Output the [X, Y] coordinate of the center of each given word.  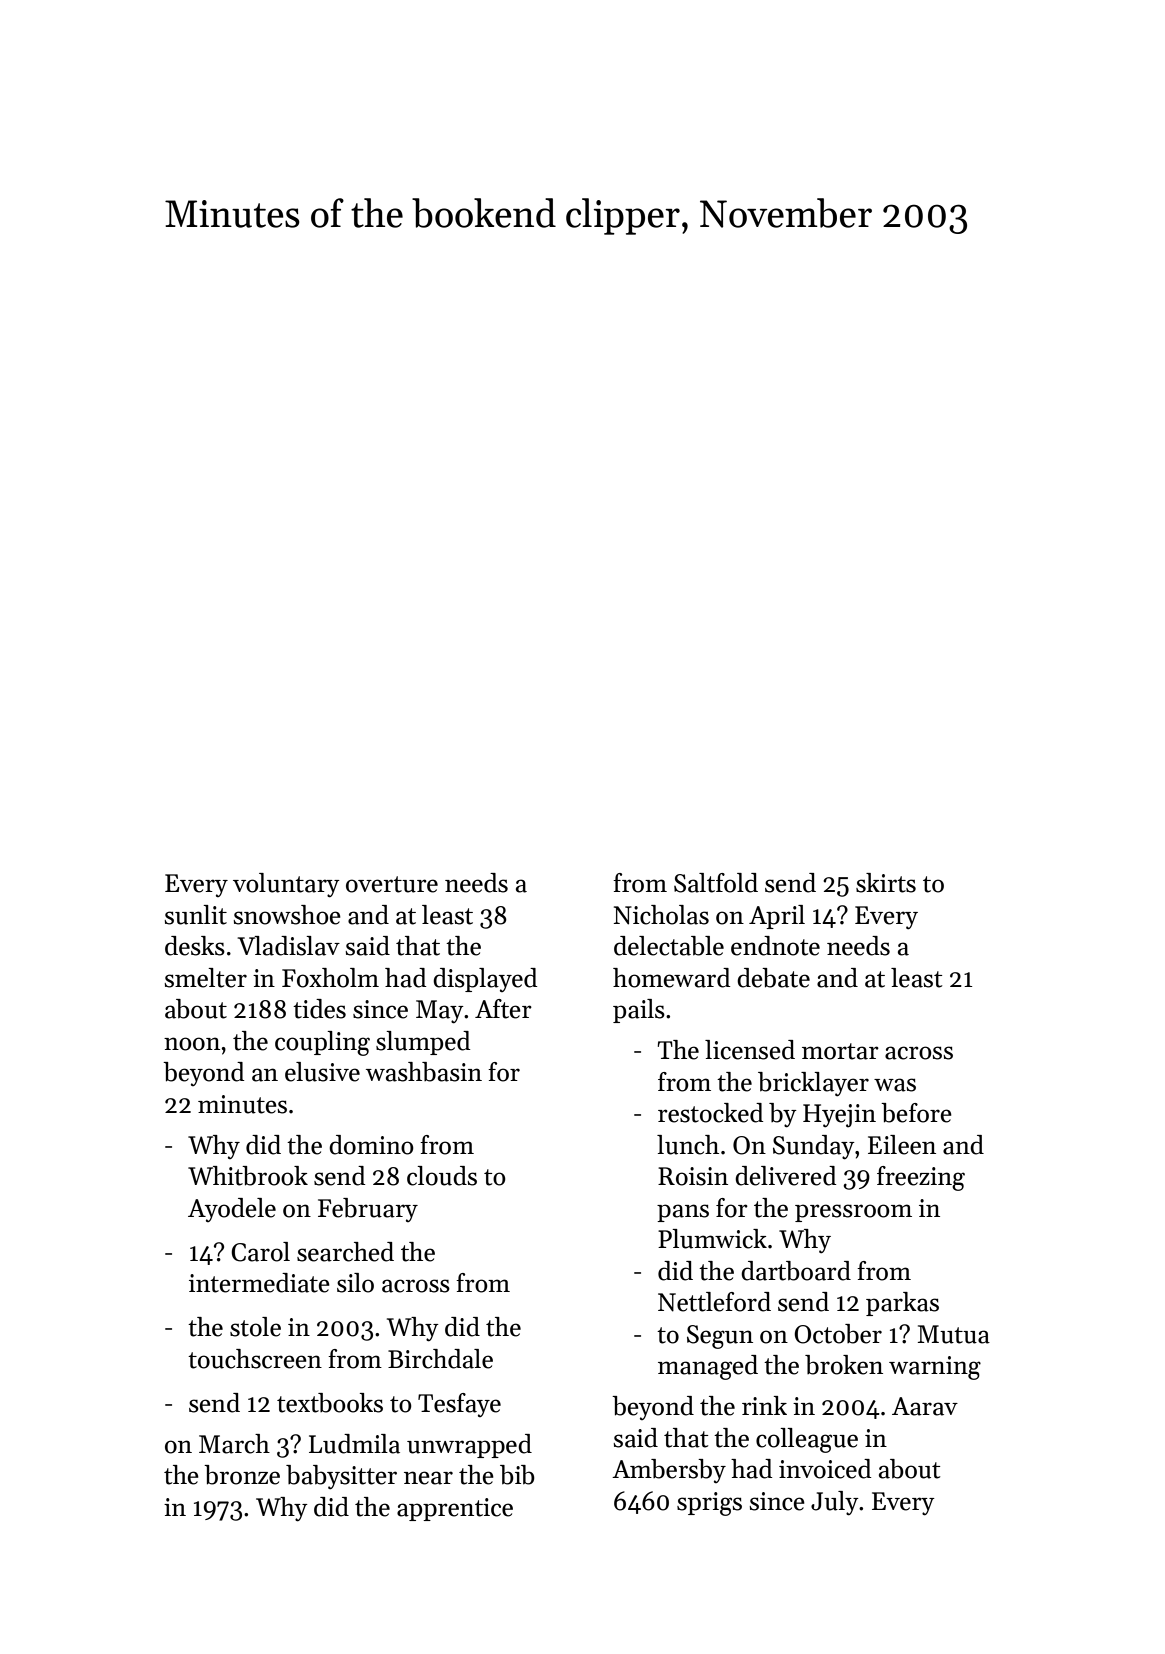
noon [192, 1044]
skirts [886, 883]
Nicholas [661, 915]
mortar [840, 1051]
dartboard [796, 1271]
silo [355, 1283]
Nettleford [714, 1302]
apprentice [455, 1509]
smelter [206, 978]
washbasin [424, 1072]
